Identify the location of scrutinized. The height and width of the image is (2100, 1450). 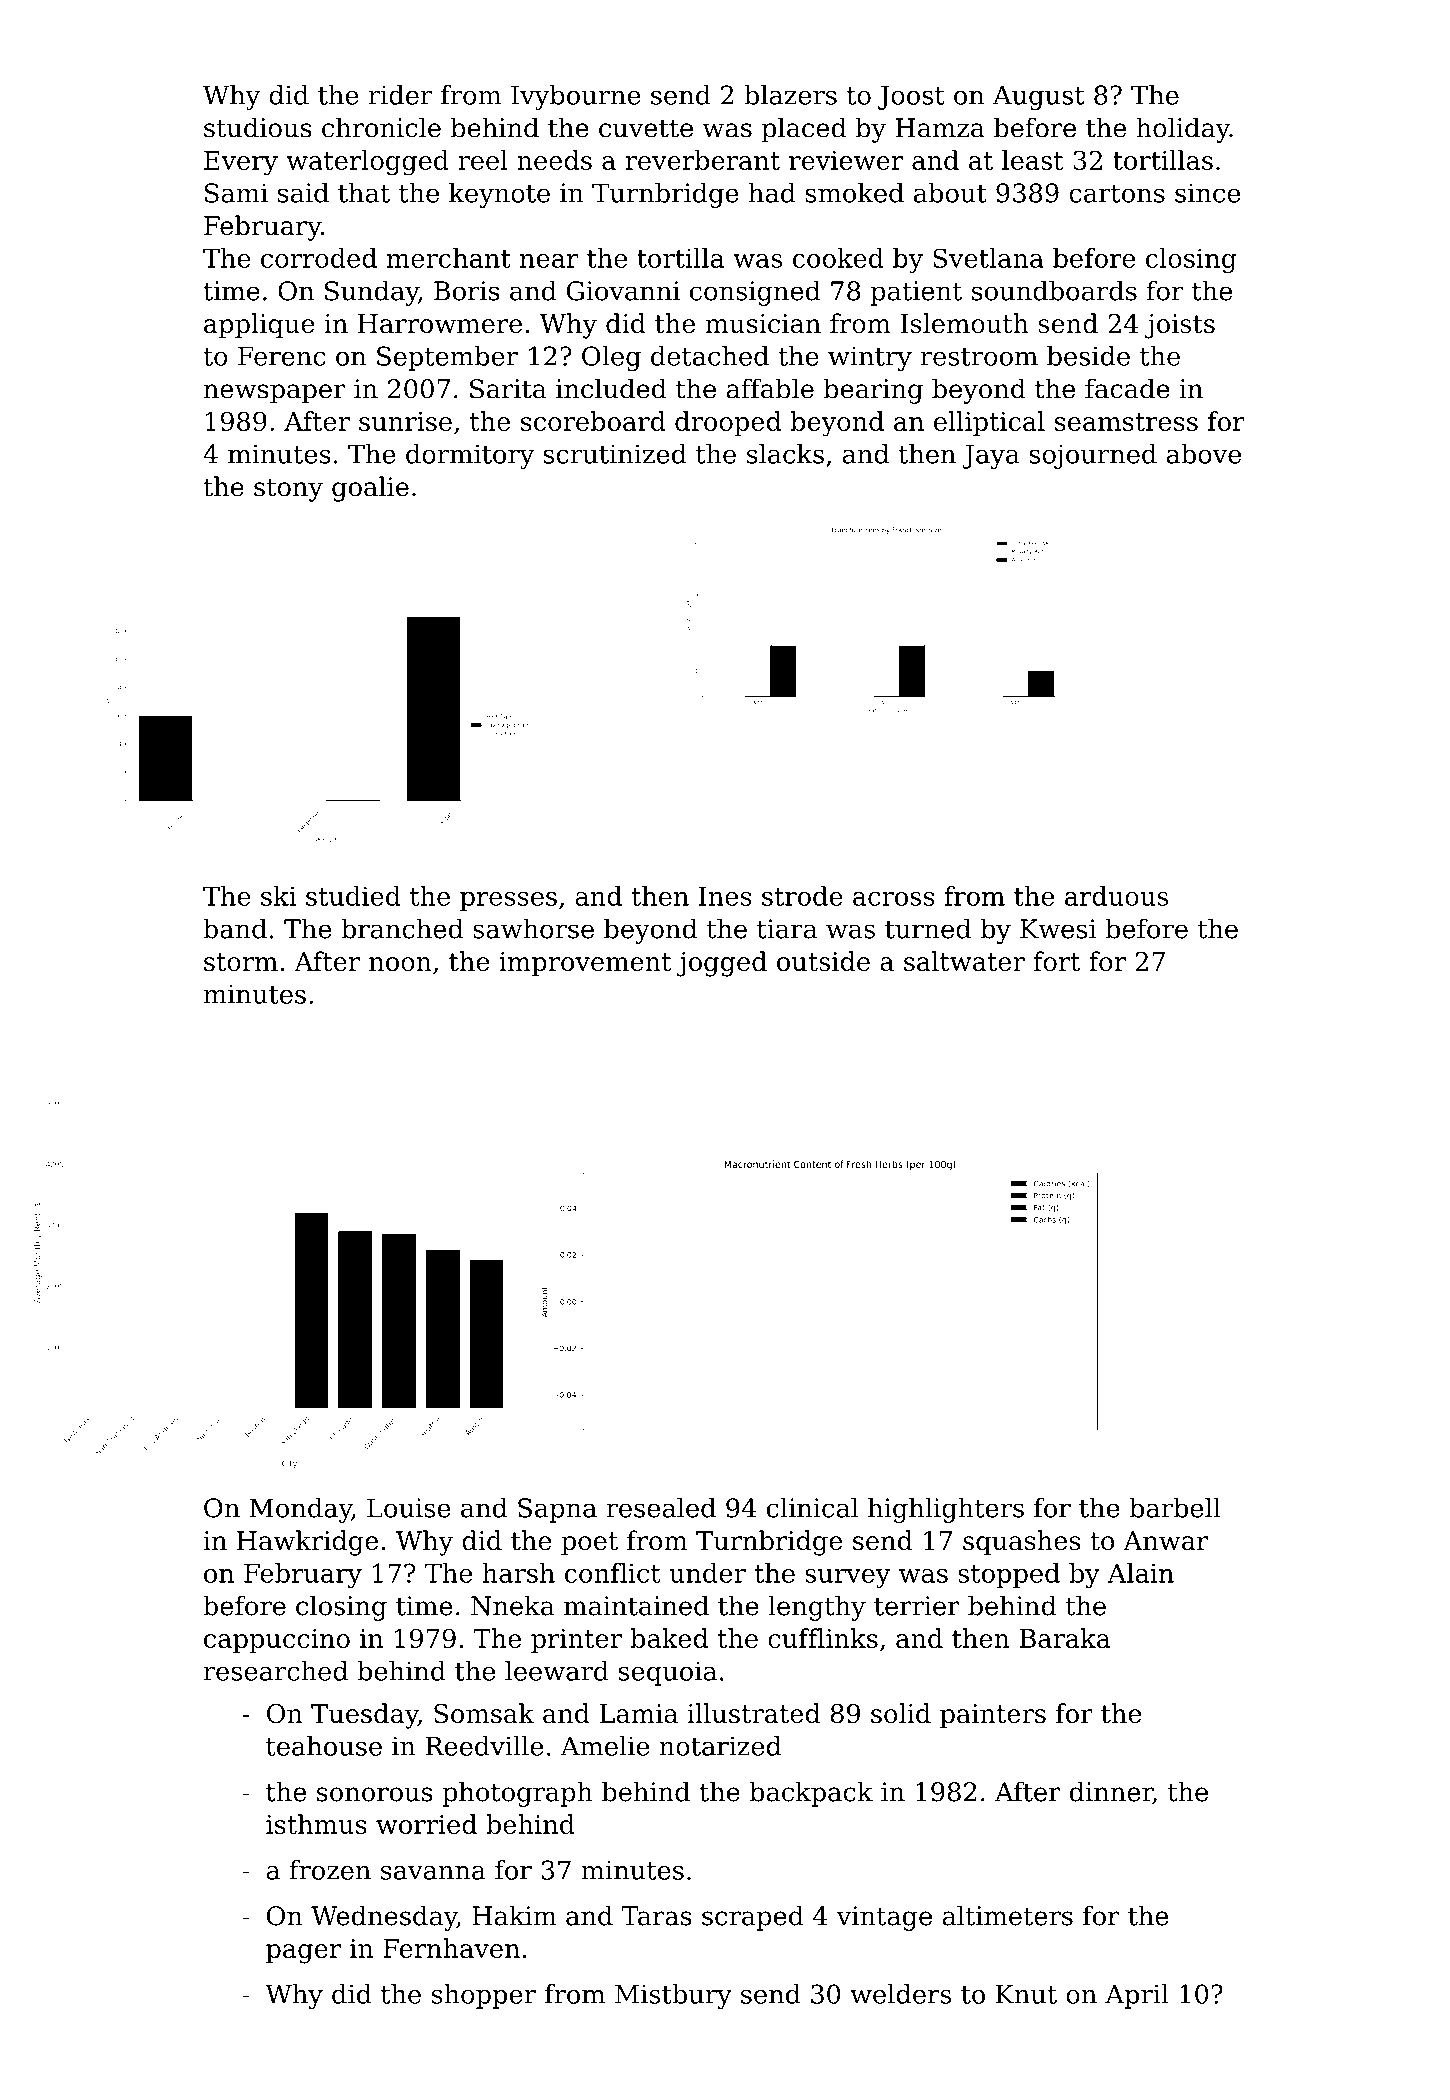
(615, 454).
